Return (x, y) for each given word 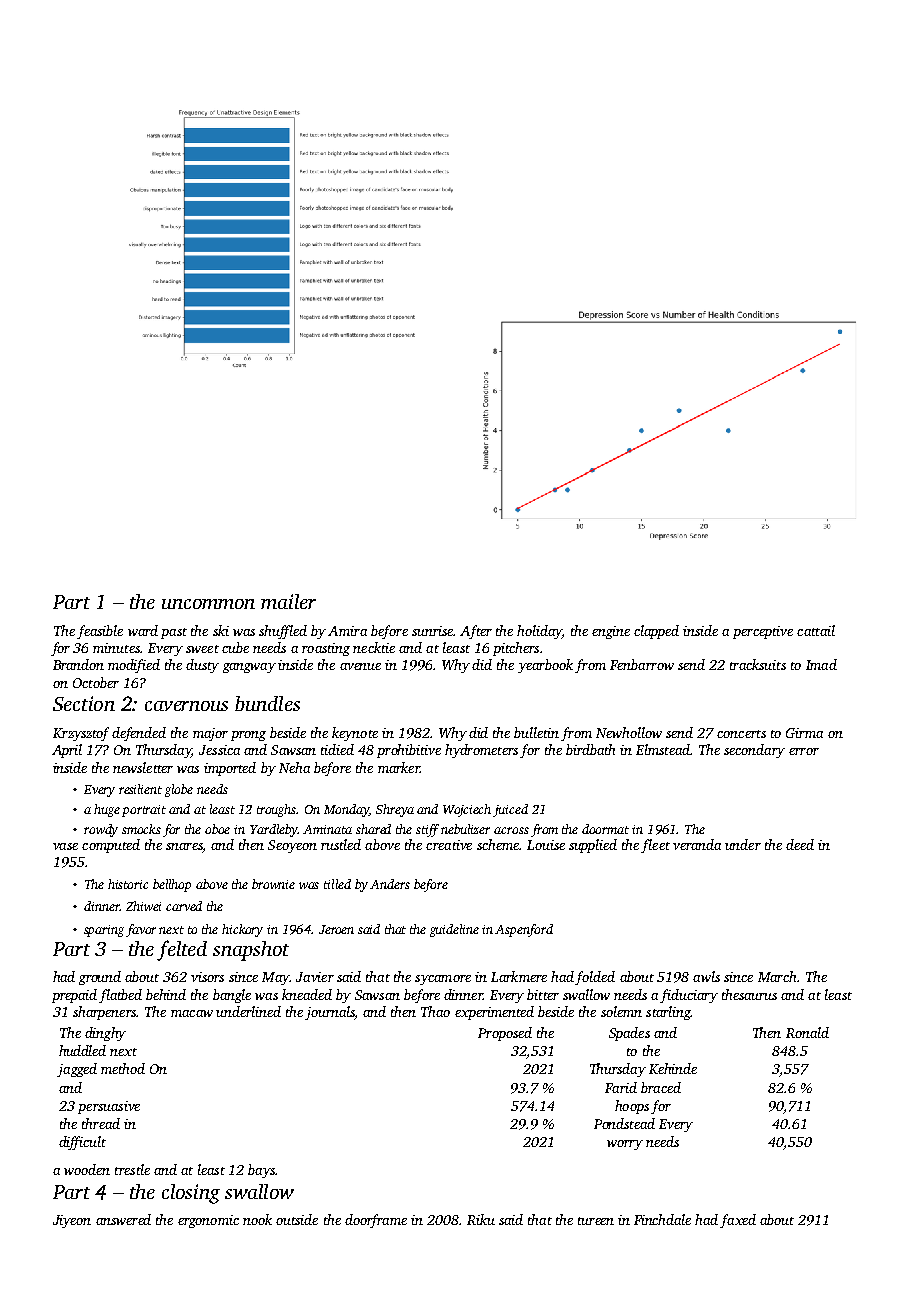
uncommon (208, 604)
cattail (816, 630)
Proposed (505, 1034)
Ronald (807, 1032)
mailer (288, 601)
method (123, 1068)
